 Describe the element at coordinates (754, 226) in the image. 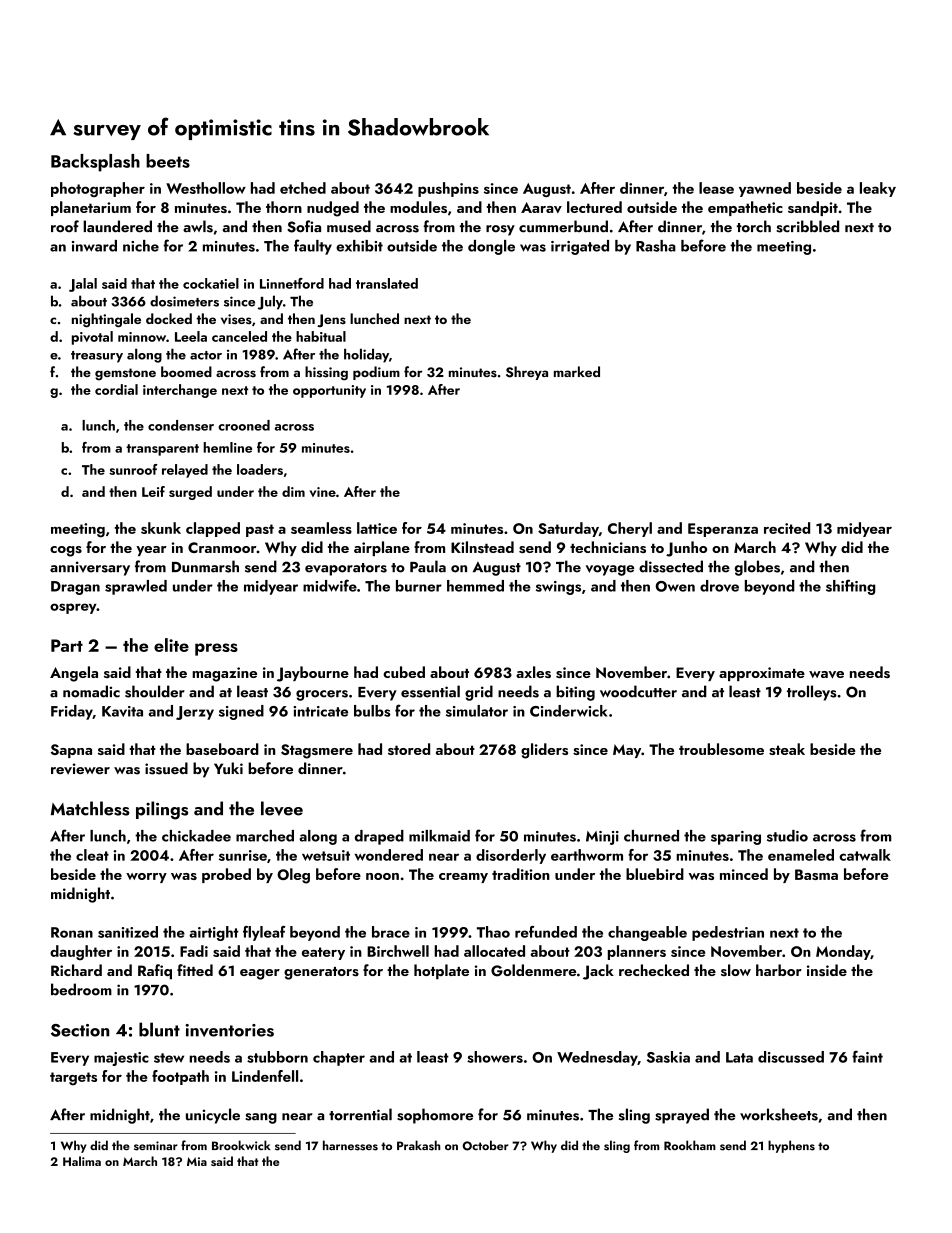

I see `torch` at that location.
